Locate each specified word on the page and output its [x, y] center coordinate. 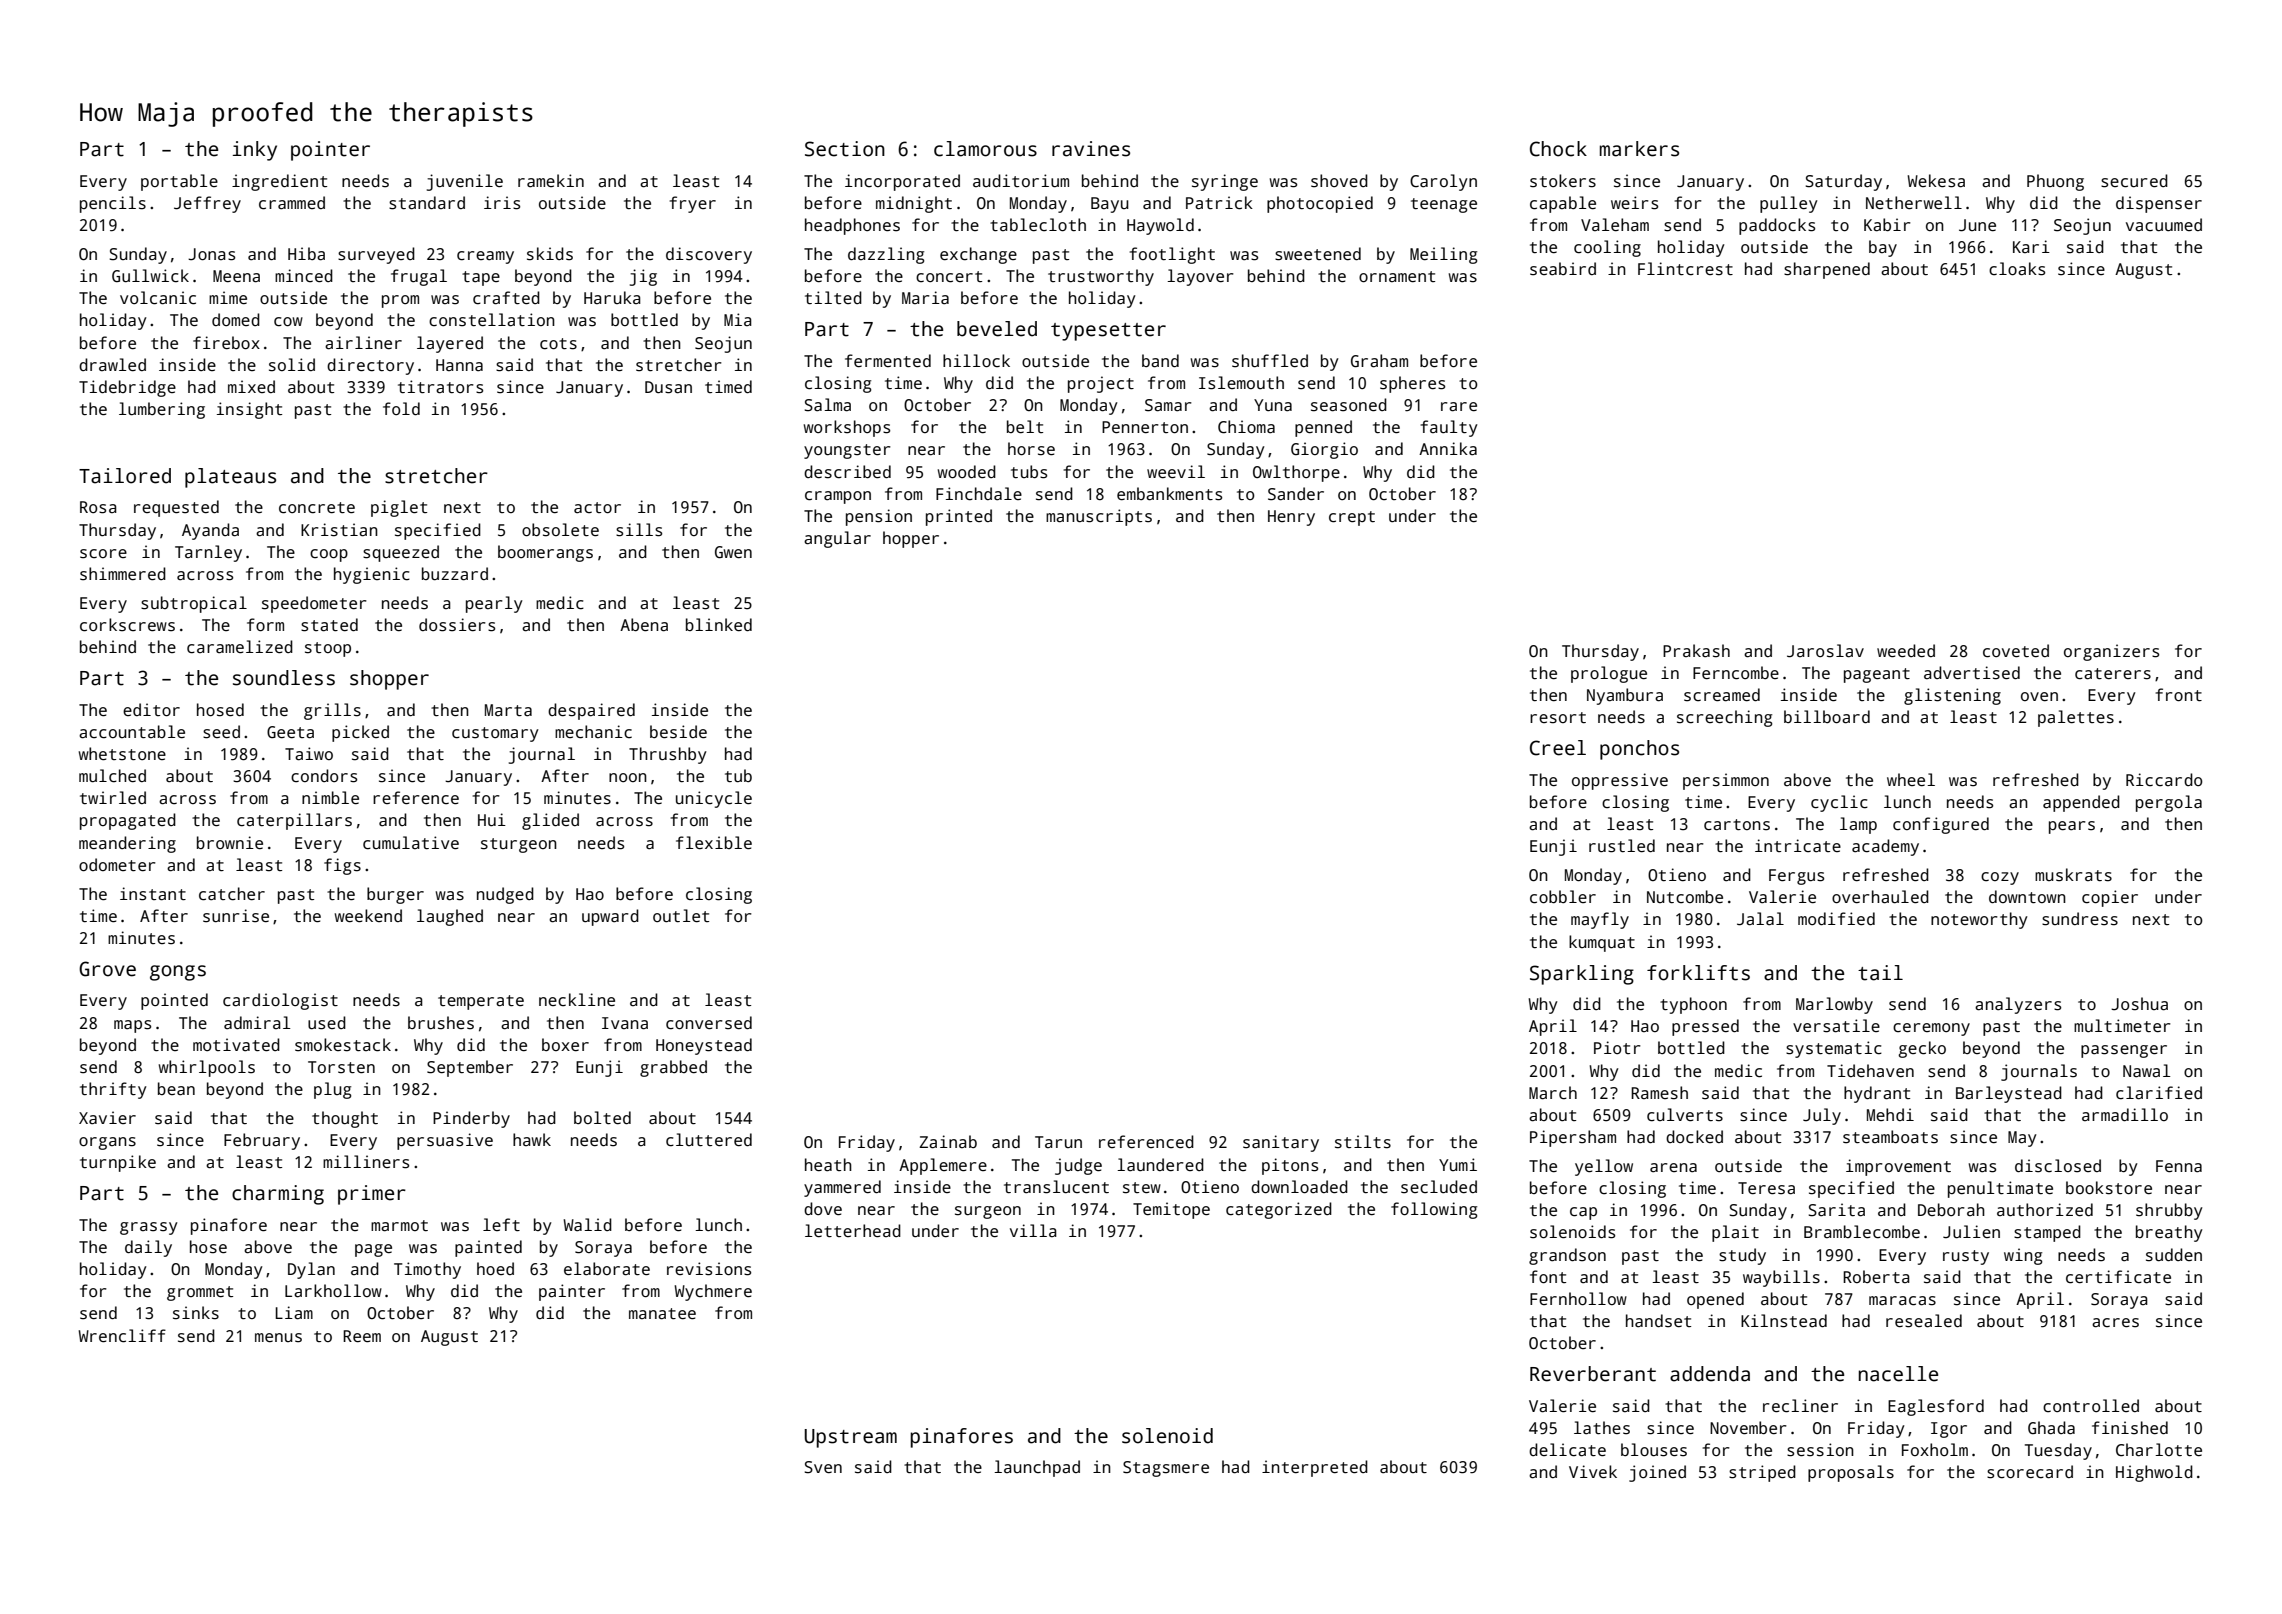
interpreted [1315, 1468]
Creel [1558, 748]
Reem [362, 1336]
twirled [113, 797]
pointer [330, 151]
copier [2110, 898]
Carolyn [1443, 182]
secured [2134, 181]
